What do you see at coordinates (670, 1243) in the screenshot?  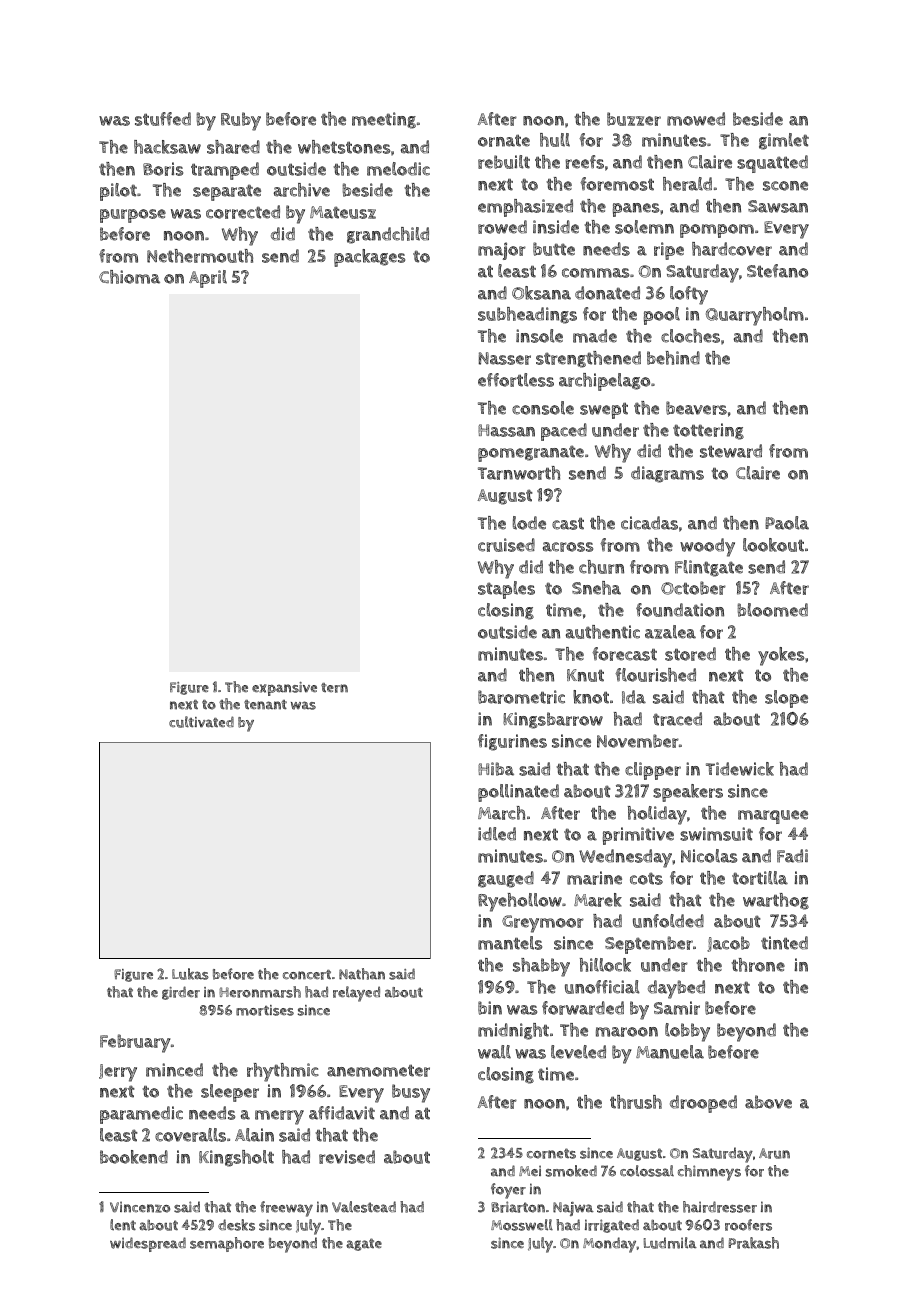 I see `Ludmila` at bounding box center [670, 1243].
